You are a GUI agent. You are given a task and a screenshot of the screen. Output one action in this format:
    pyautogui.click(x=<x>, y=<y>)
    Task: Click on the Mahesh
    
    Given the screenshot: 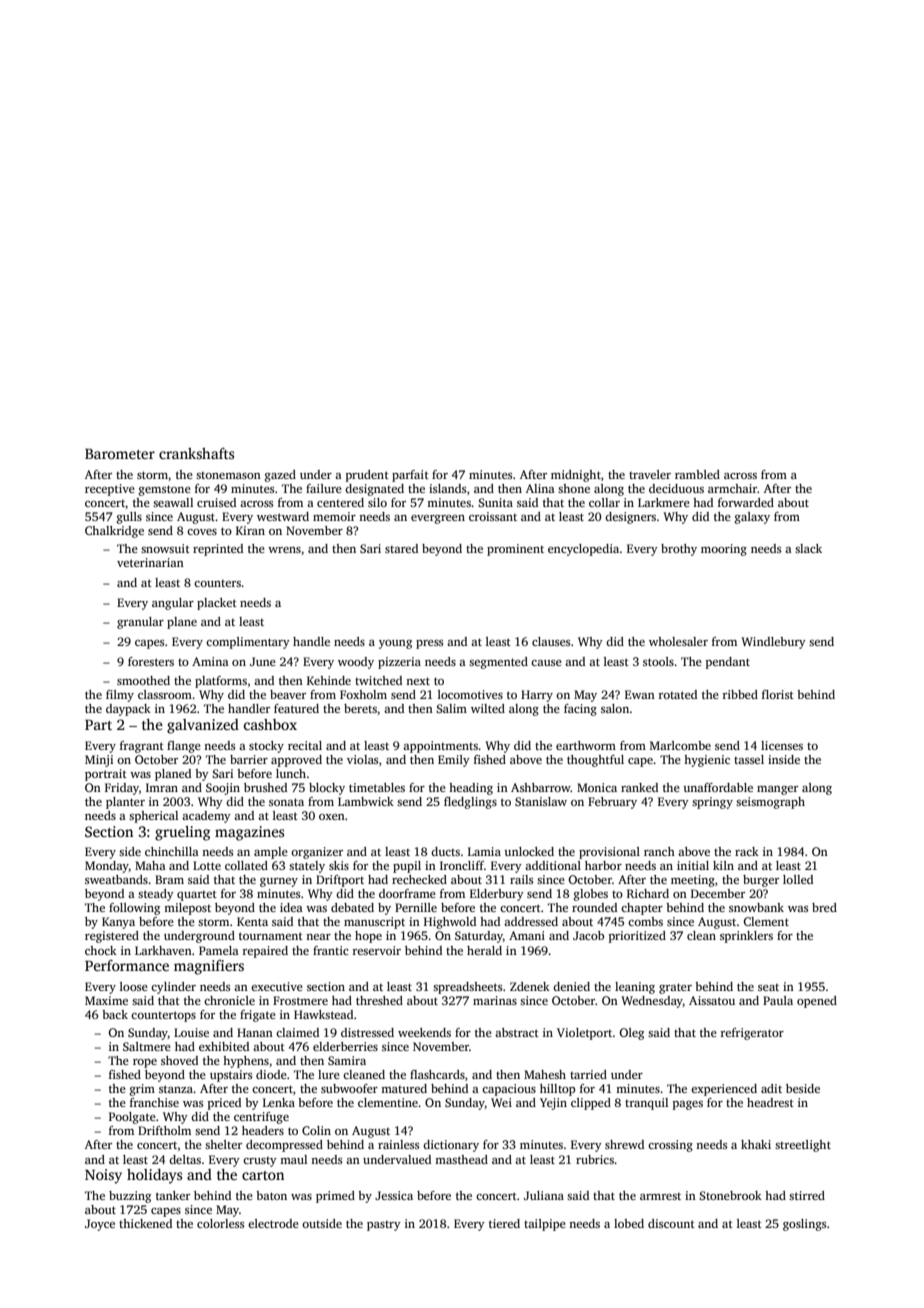 What is the action you would take?
    pyautogui.click(x=545, y=1074)
